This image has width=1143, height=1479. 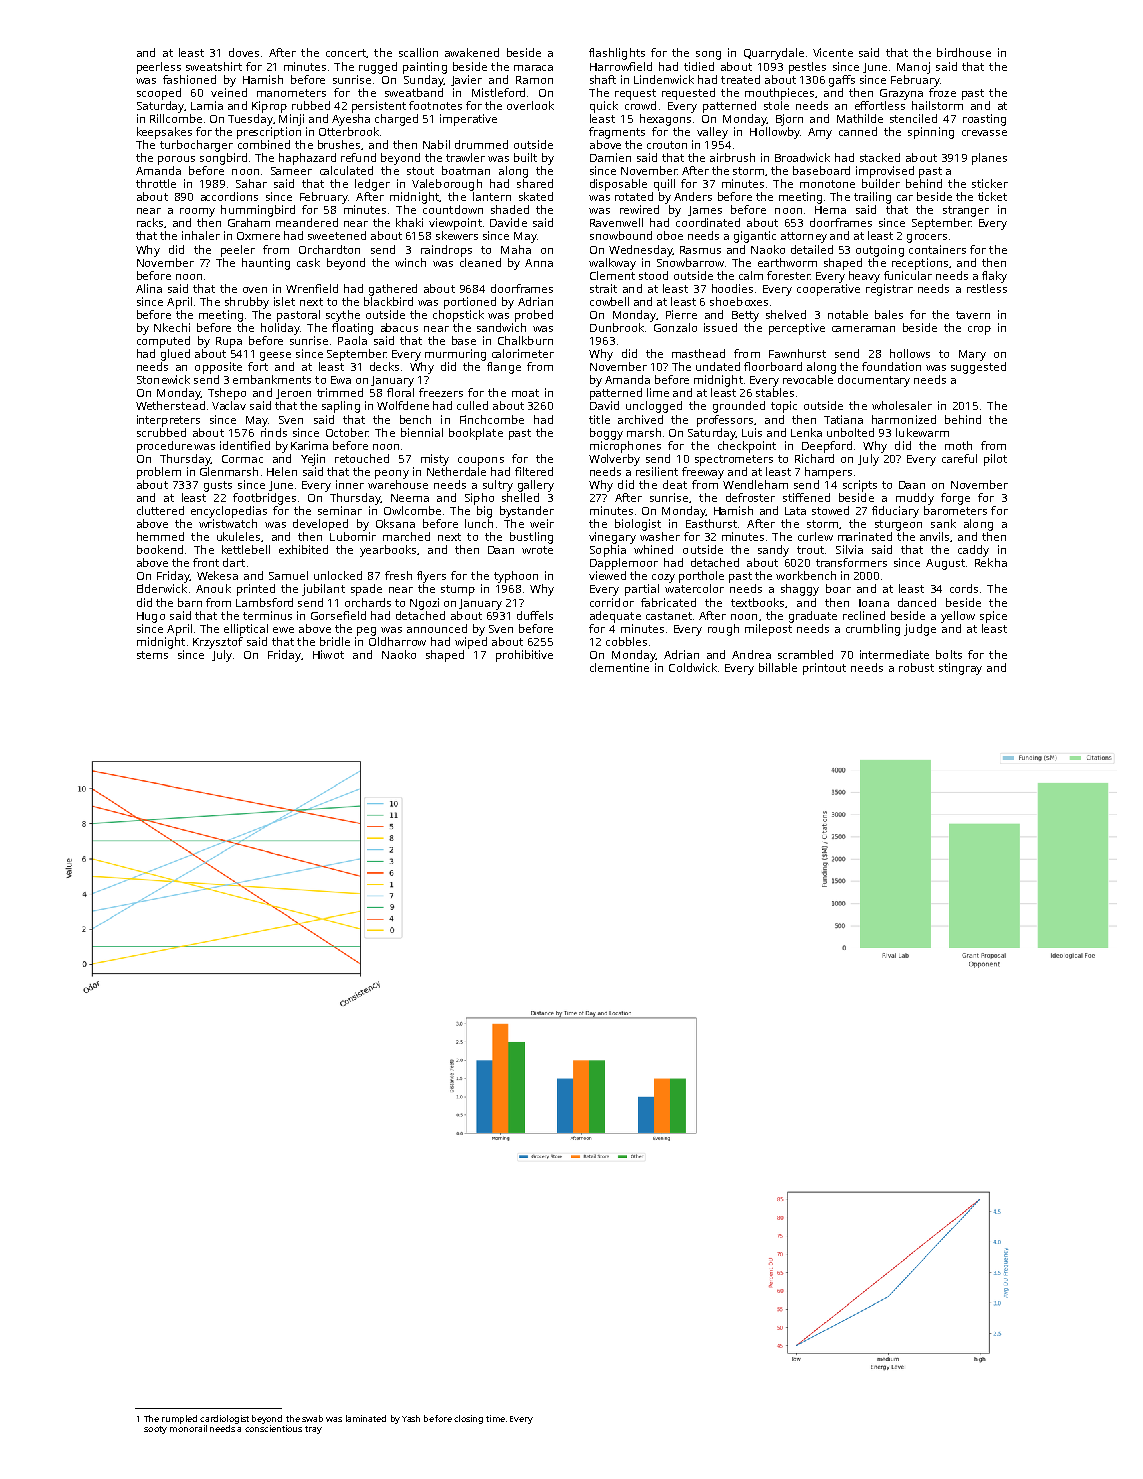 What do you see at coordinates (160, 536) in the image?
I see `hemmed` at bounding box center [160, 536].
